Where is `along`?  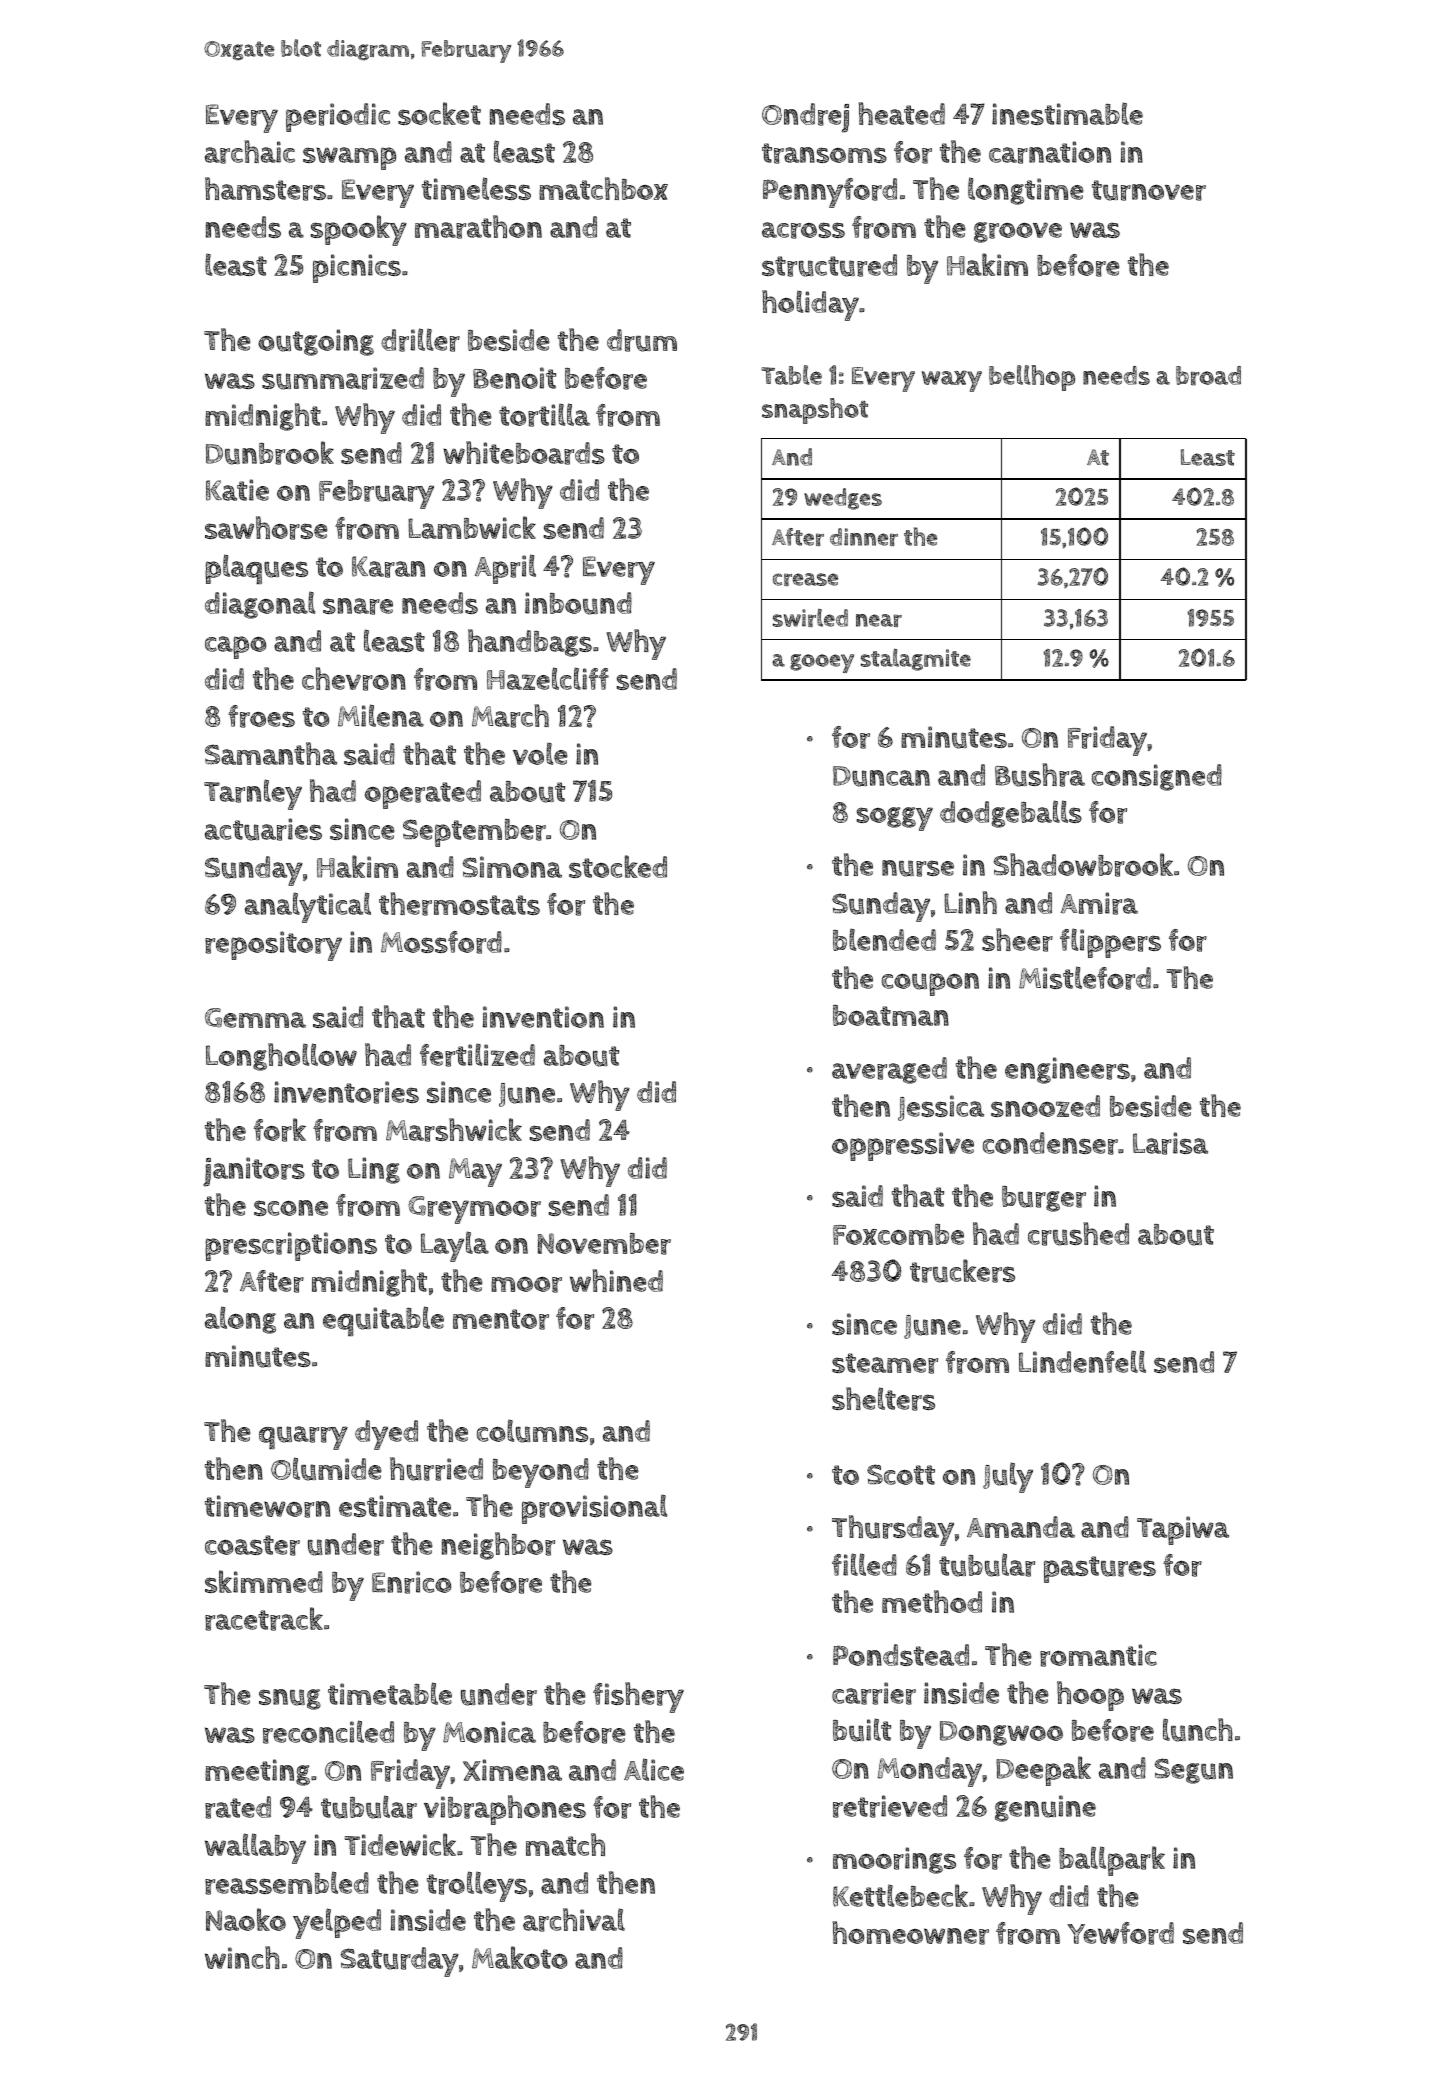
along is located at coordinates (240, 1320).
